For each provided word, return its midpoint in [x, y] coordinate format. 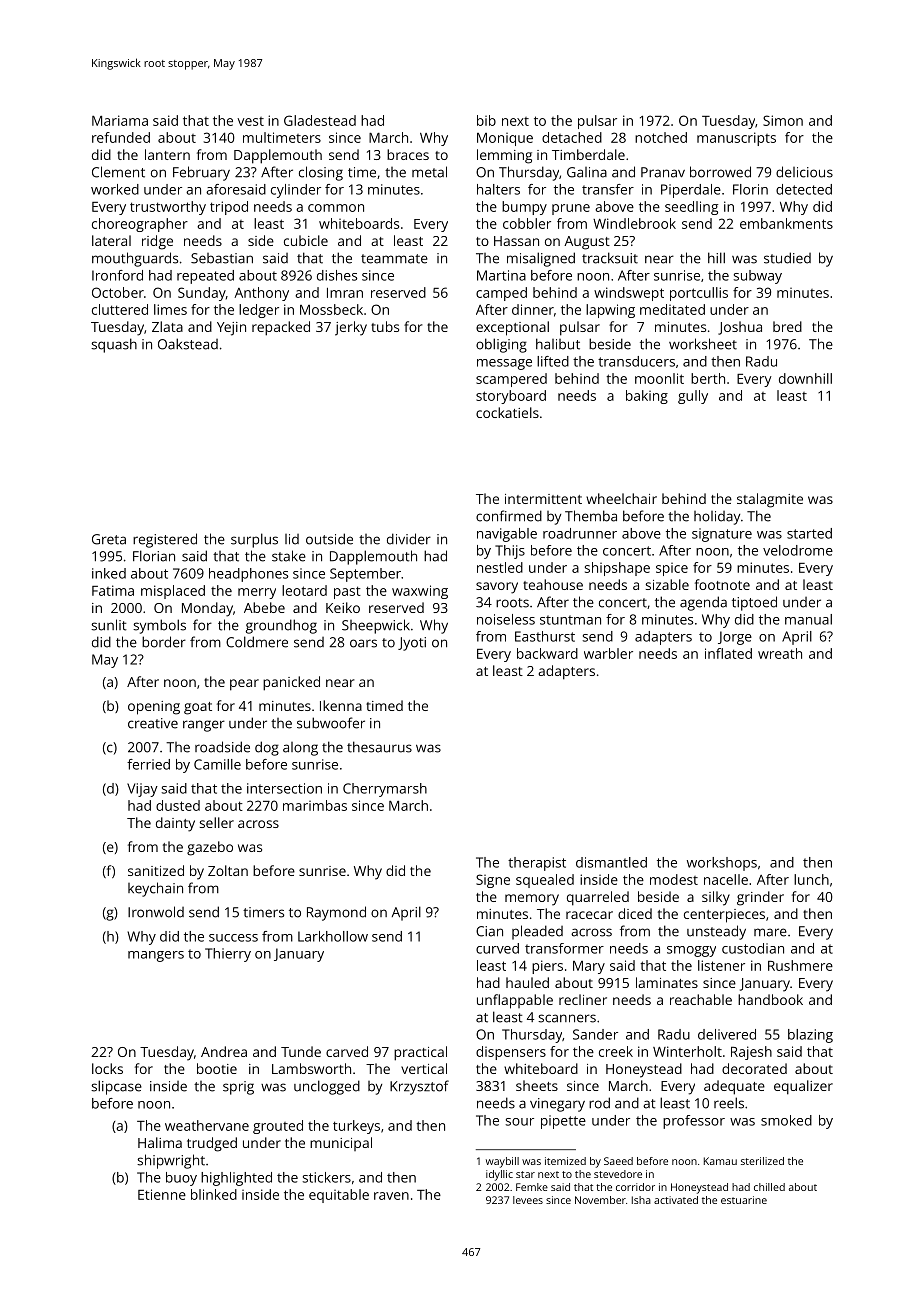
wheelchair [621, 498]
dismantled [611, 862]
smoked [786, 1120]
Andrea [224, 1051]
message [504, 364]
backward [547, 653]
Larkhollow [333, 936]
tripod [229, 208]
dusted [178, 805]
